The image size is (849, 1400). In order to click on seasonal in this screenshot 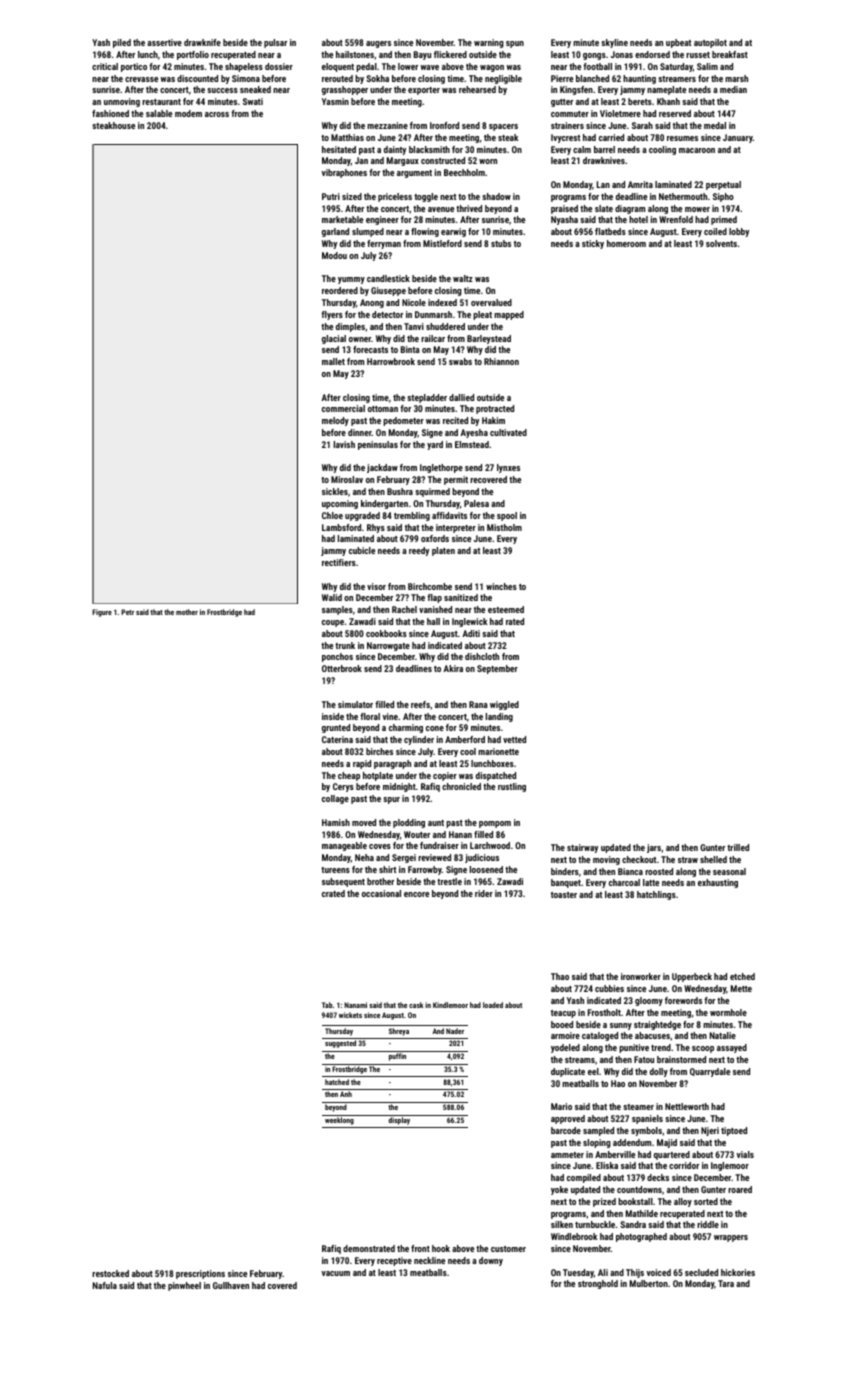, I will do `click(729, 871)`.
